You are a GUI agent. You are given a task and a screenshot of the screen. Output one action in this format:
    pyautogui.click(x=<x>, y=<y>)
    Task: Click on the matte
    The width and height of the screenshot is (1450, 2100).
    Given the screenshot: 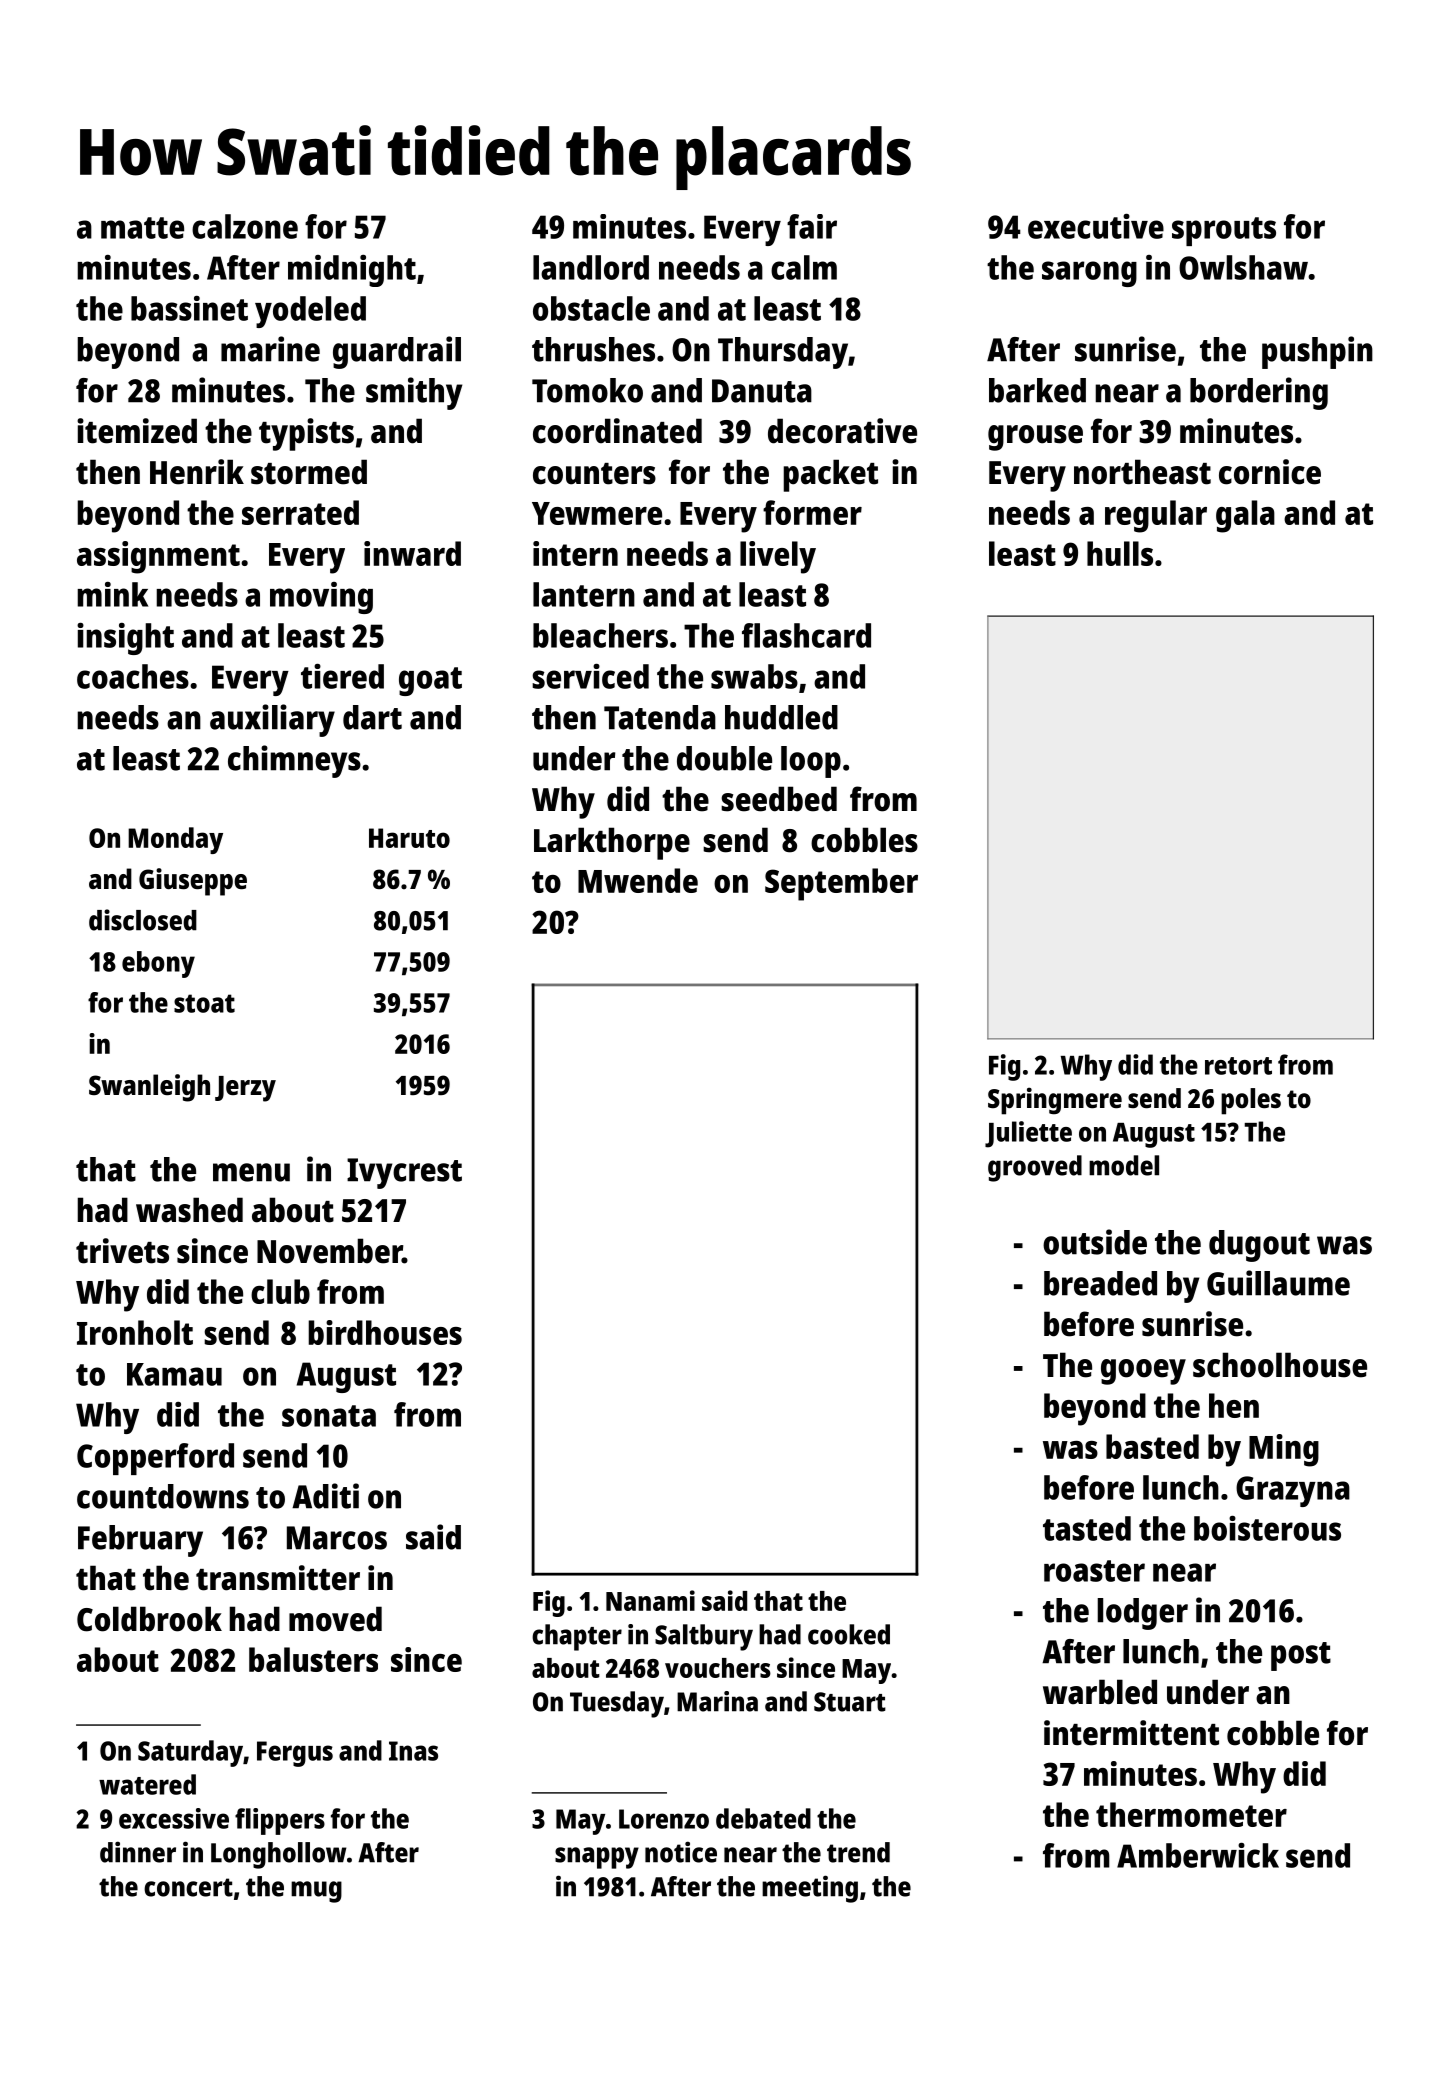 What is the action you would take?
    pyautogui.click(x=142, y=228)
